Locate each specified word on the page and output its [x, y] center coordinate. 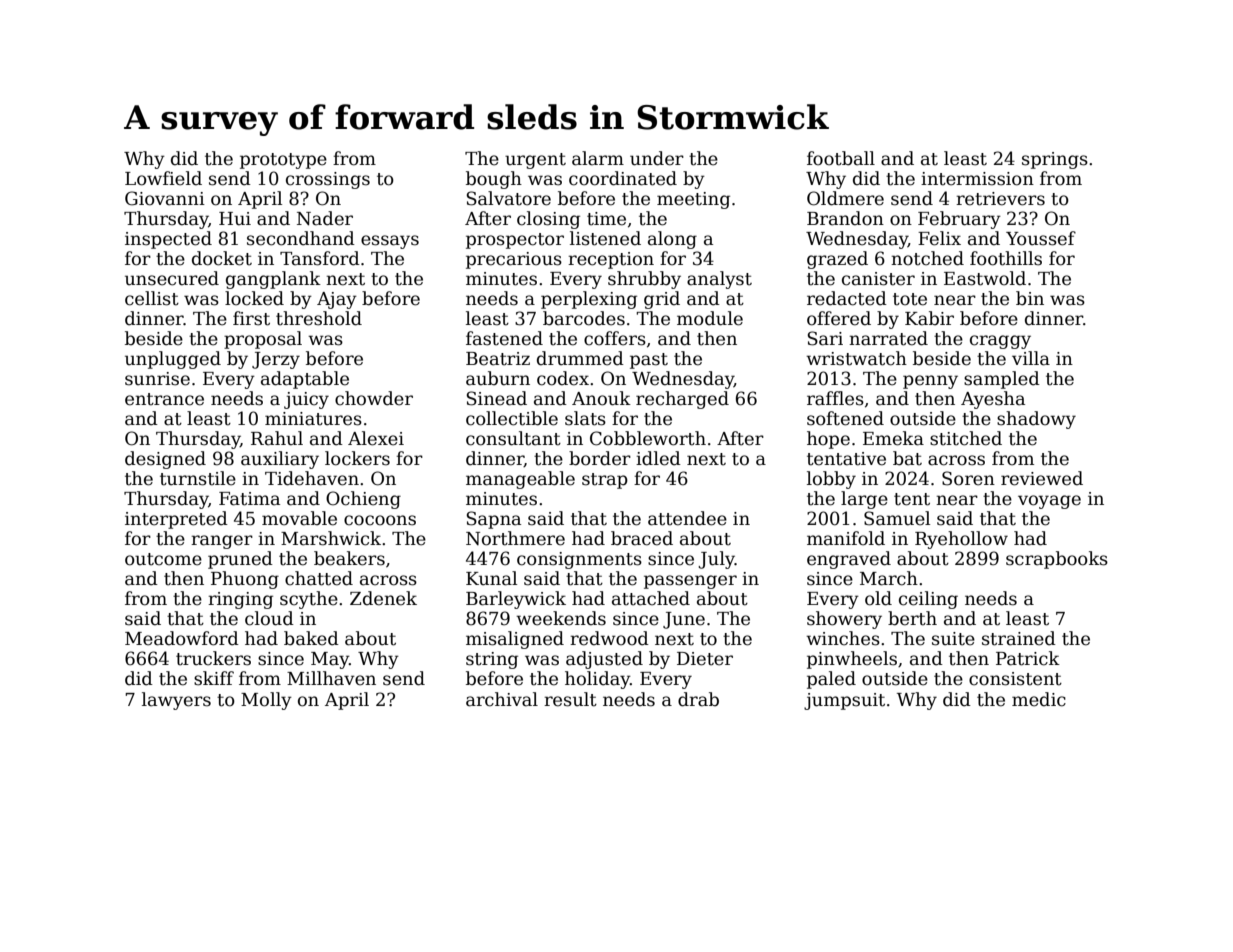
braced [642, 538]
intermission [977, 179]
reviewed [1042, 478]
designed [165, 460]
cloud [269, 618]
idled [658, 458]
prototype [283, 161]
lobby [831, 480]
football [841, 158]
